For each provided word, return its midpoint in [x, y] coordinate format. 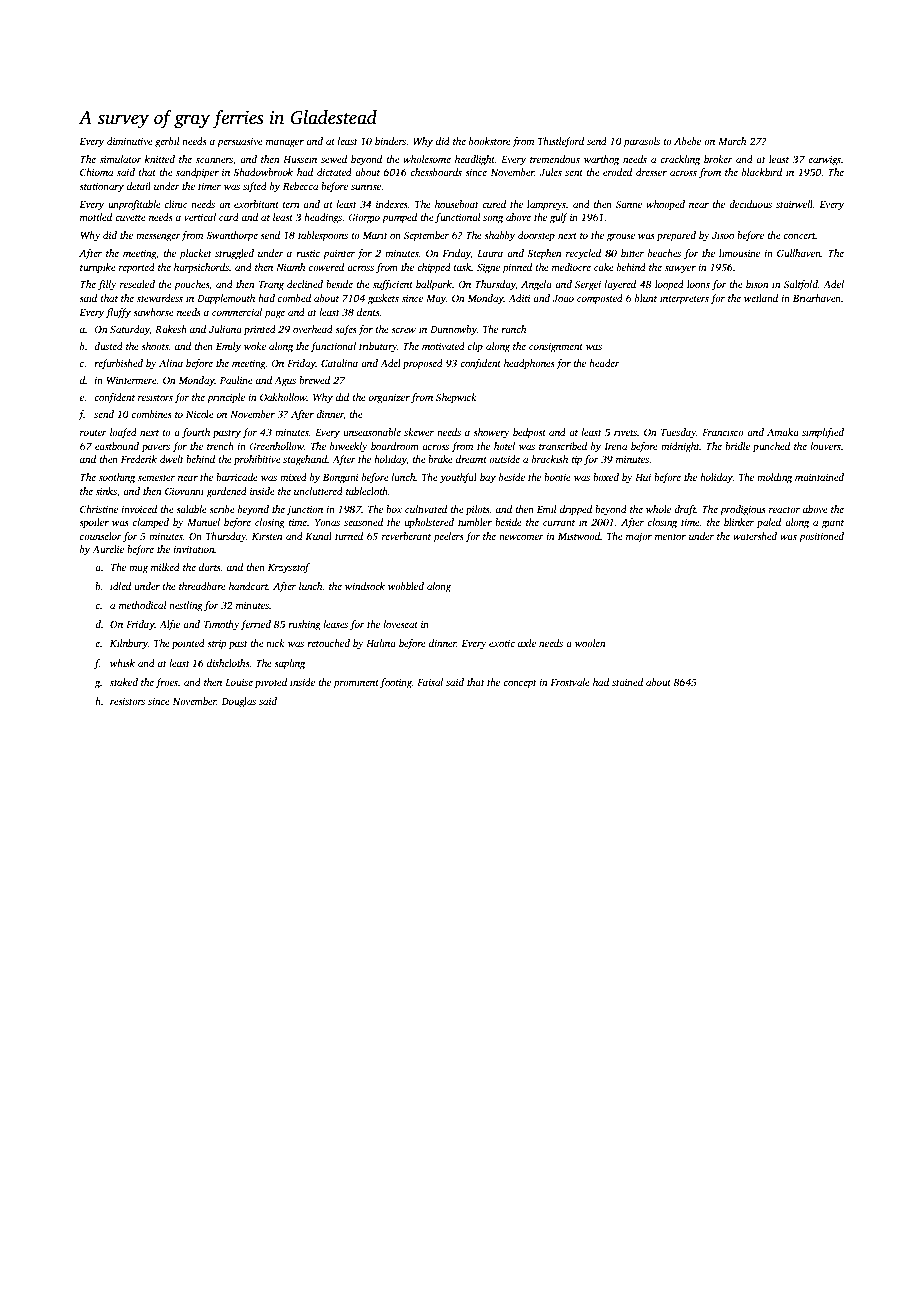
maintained [819, 477]
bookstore [490, 141]
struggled [234, 254]
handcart [248, 586]
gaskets [383, 299]
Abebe [687, 141]
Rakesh [171, 329]
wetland [761, 298]
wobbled [406, 586]
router [93, 433]
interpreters [684, 300]
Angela [536, 285]
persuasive [240, 142]
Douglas [239, 702]
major [639, 537]
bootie [557, 477]
